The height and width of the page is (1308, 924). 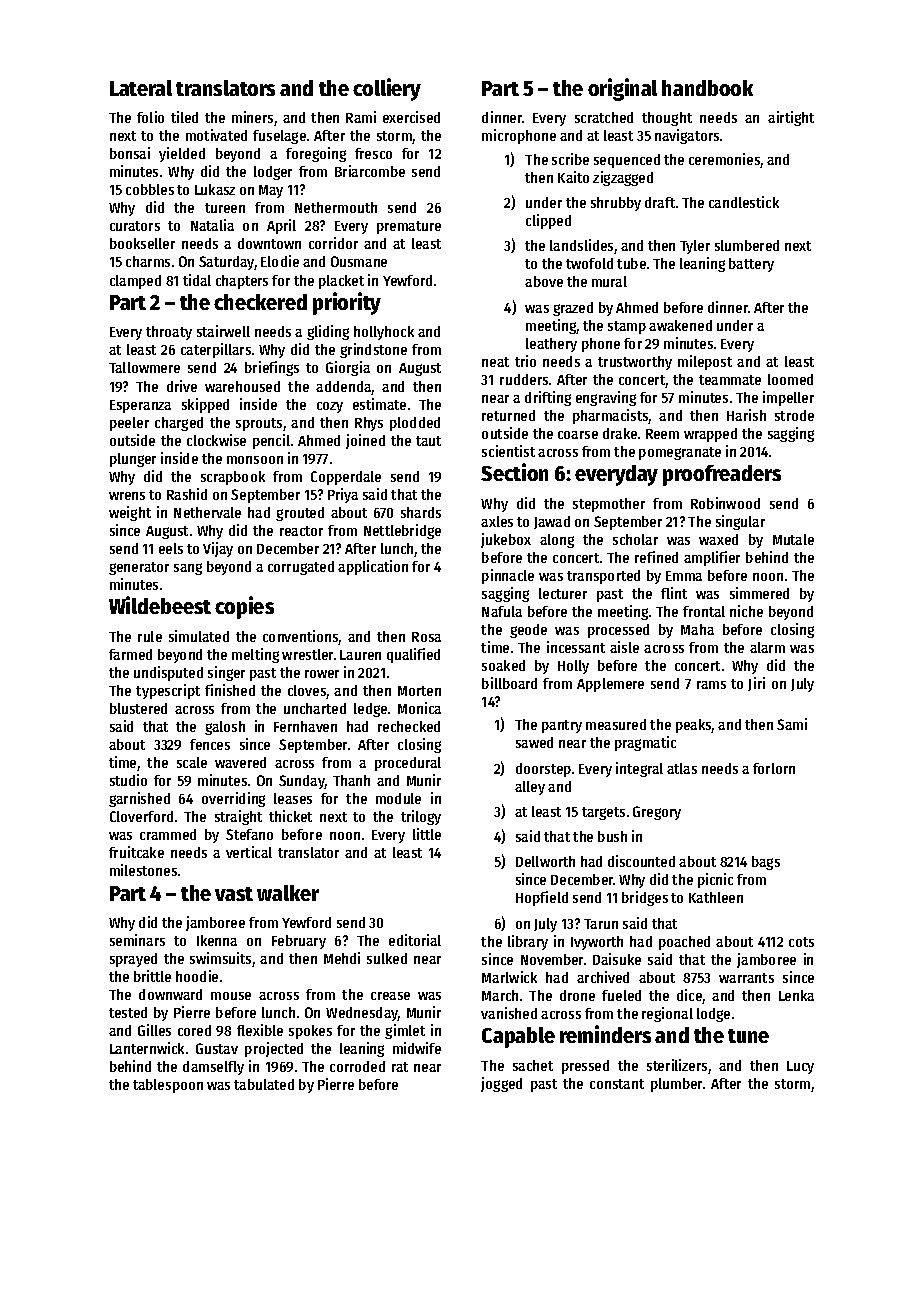 What do you see at coordinates (370, 710) in the page?
I see `ledge` at bounding box center [370, 710].
